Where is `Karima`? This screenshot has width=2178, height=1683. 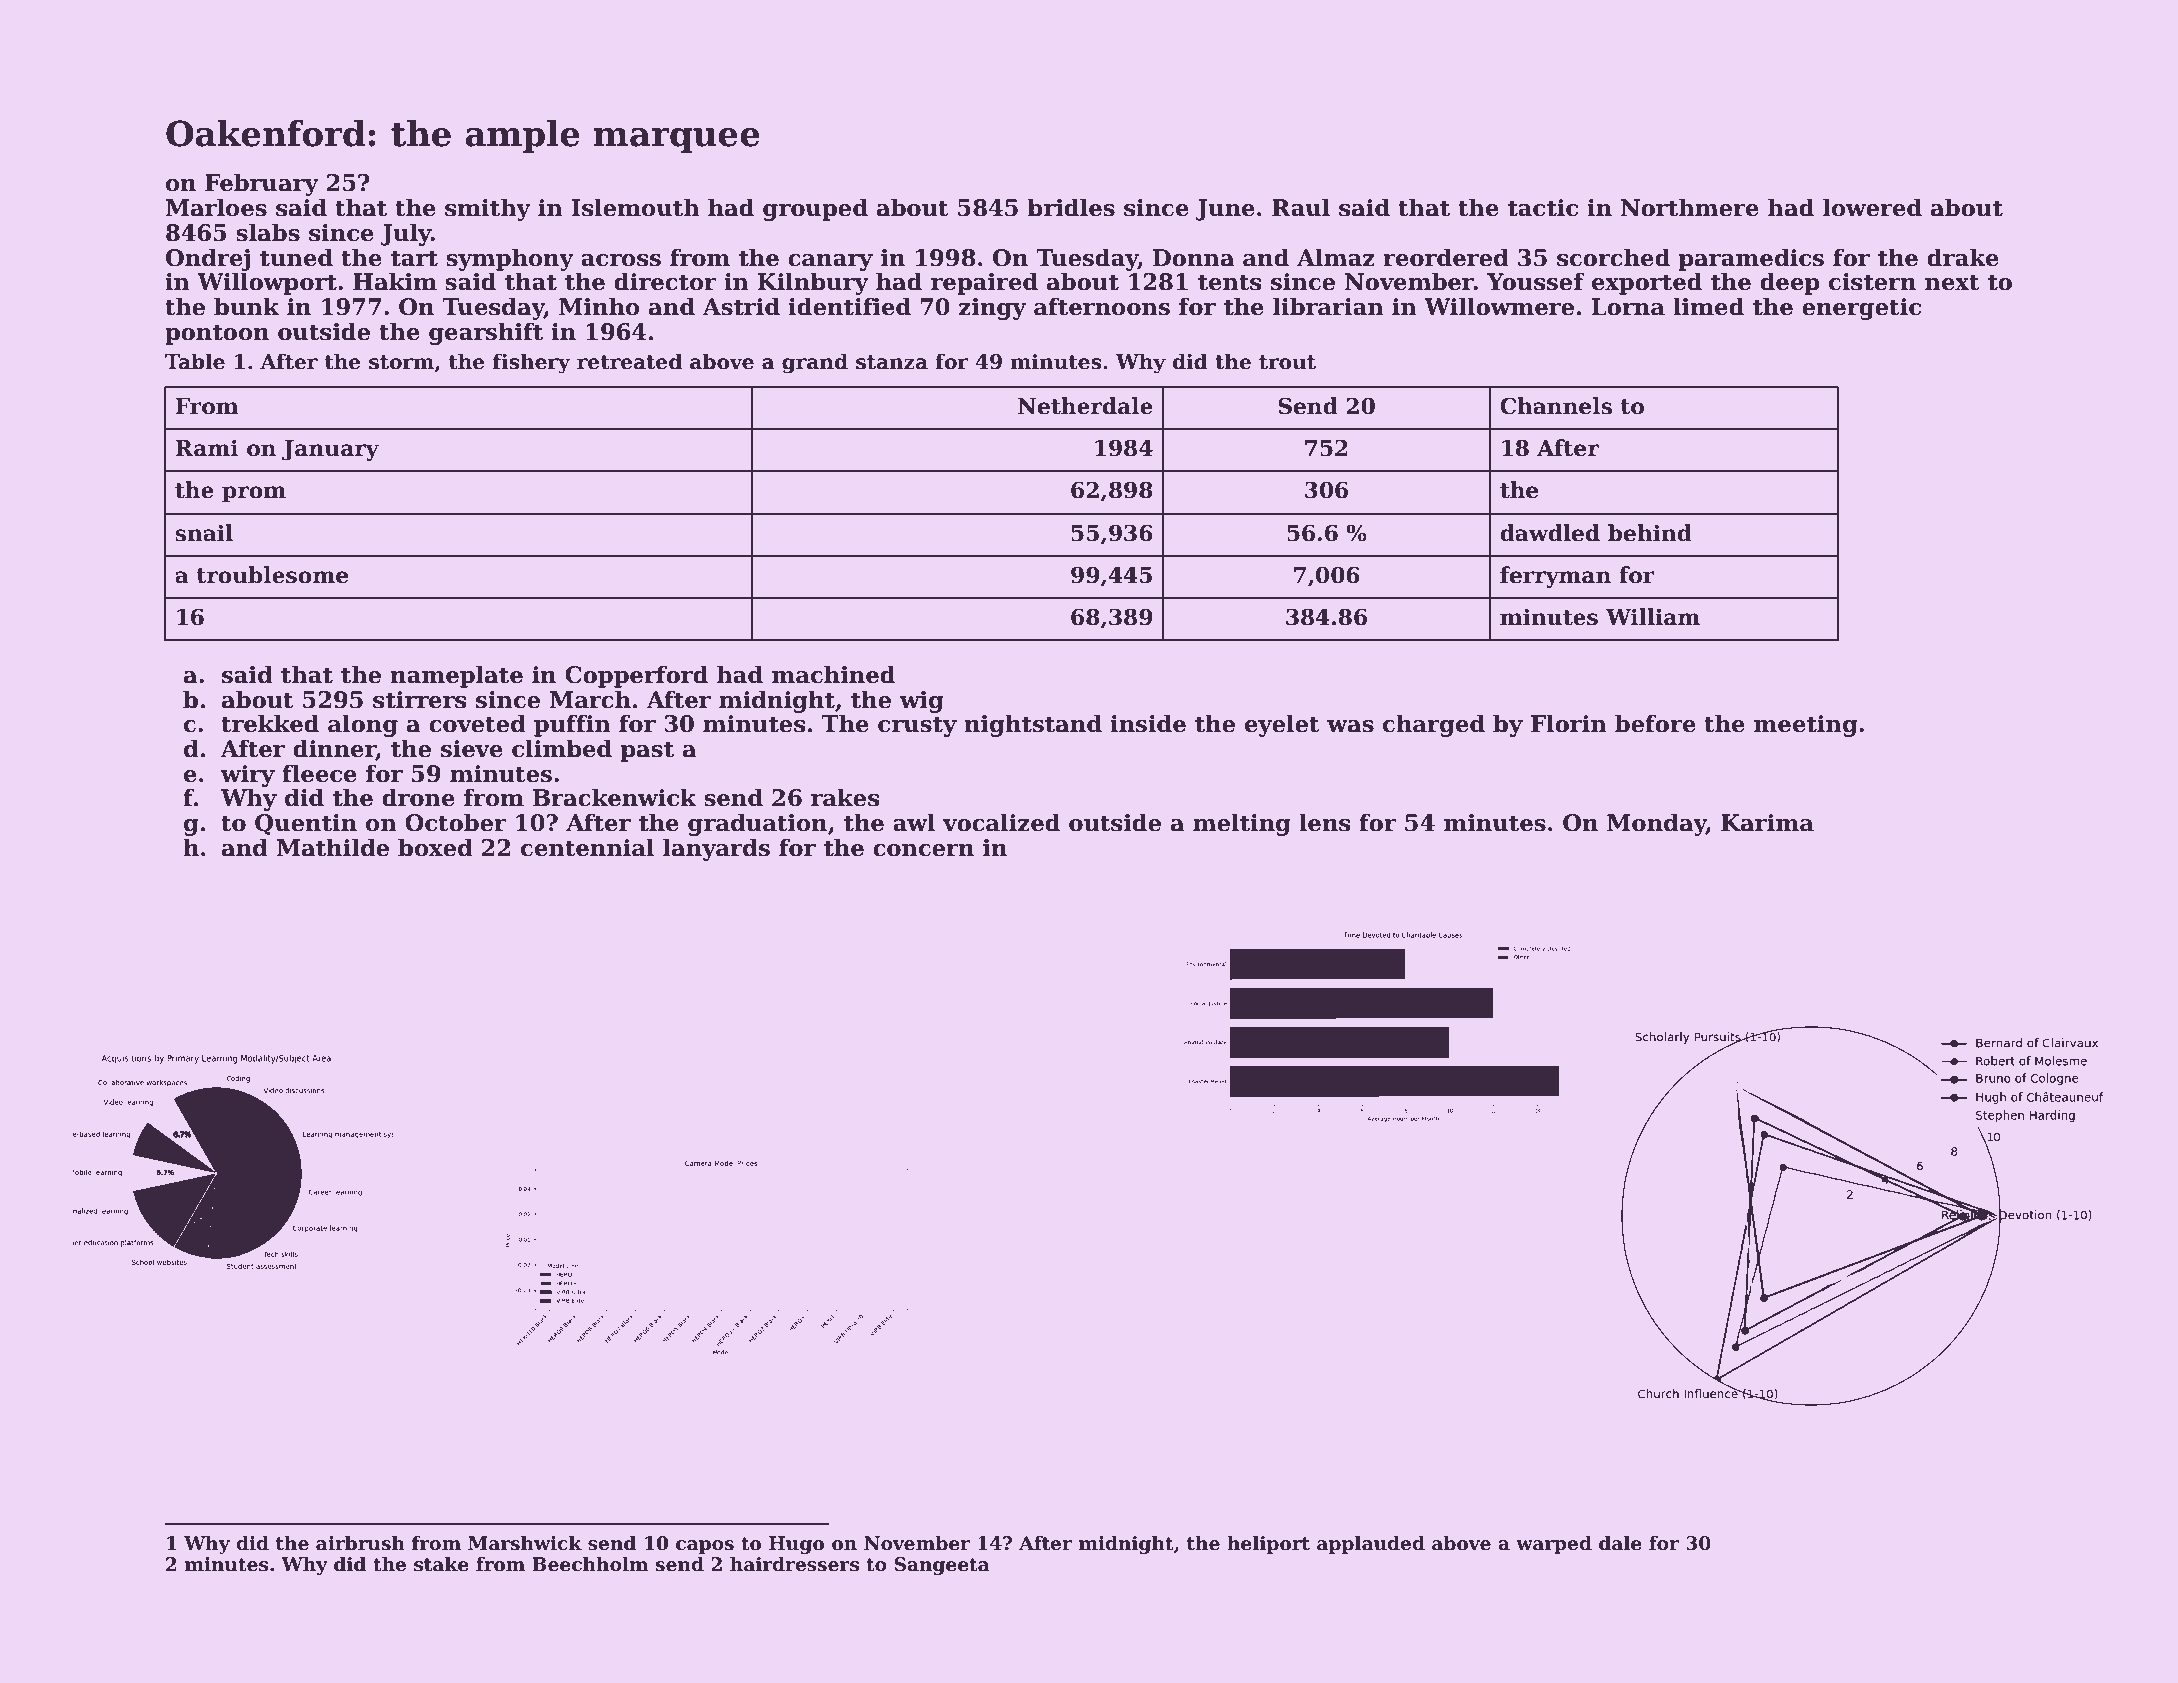 Karima is located at coordinates (1767, 823).
